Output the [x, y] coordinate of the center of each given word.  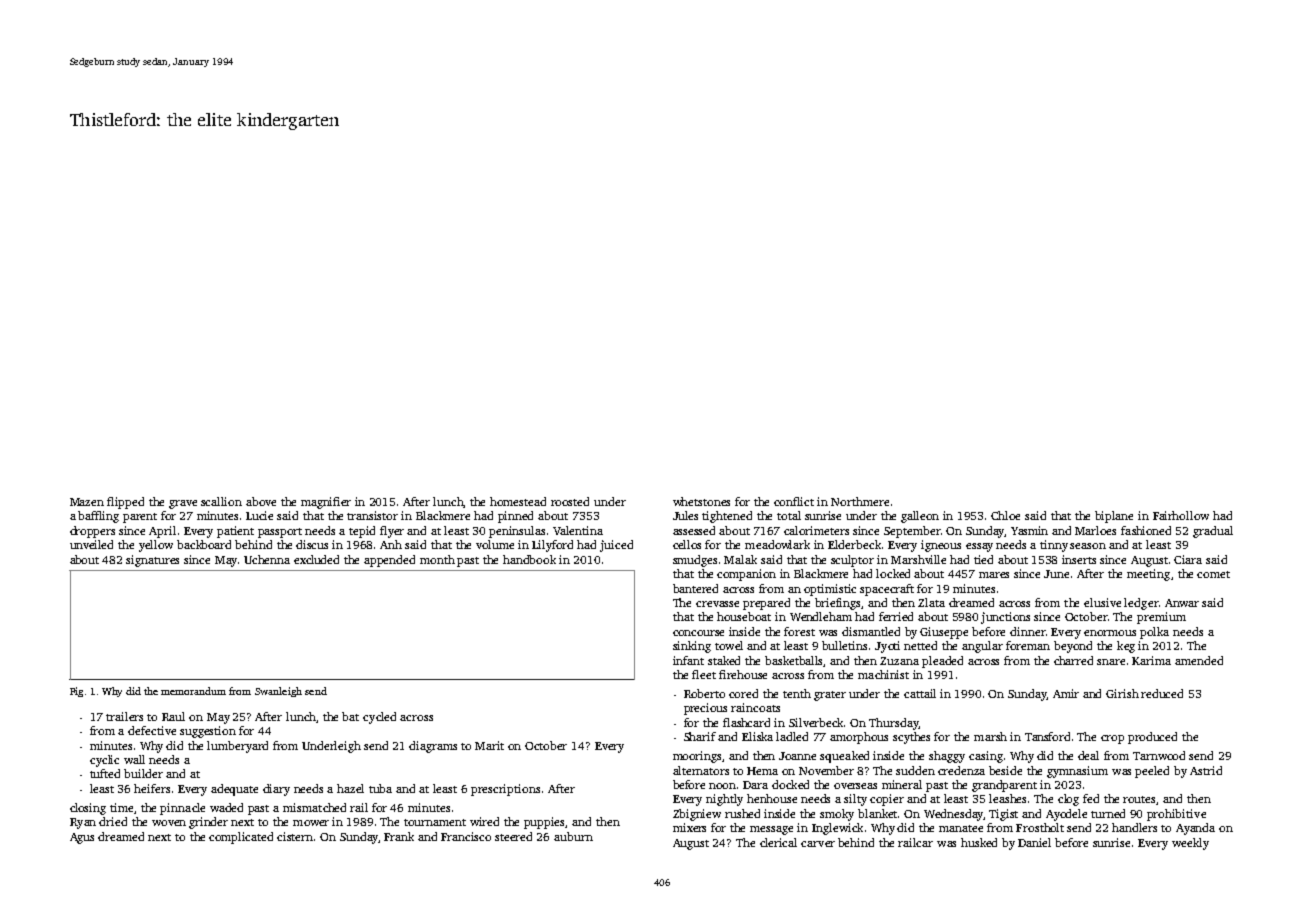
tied [983, 559]
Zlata [931, 602]
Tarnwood [1159, 755]
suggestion [208, 732]
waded [226, 807]
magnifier [326, 503]
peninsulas [517, 532]
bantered [695, 588]
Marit [489, 745]
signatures [152, 561]
